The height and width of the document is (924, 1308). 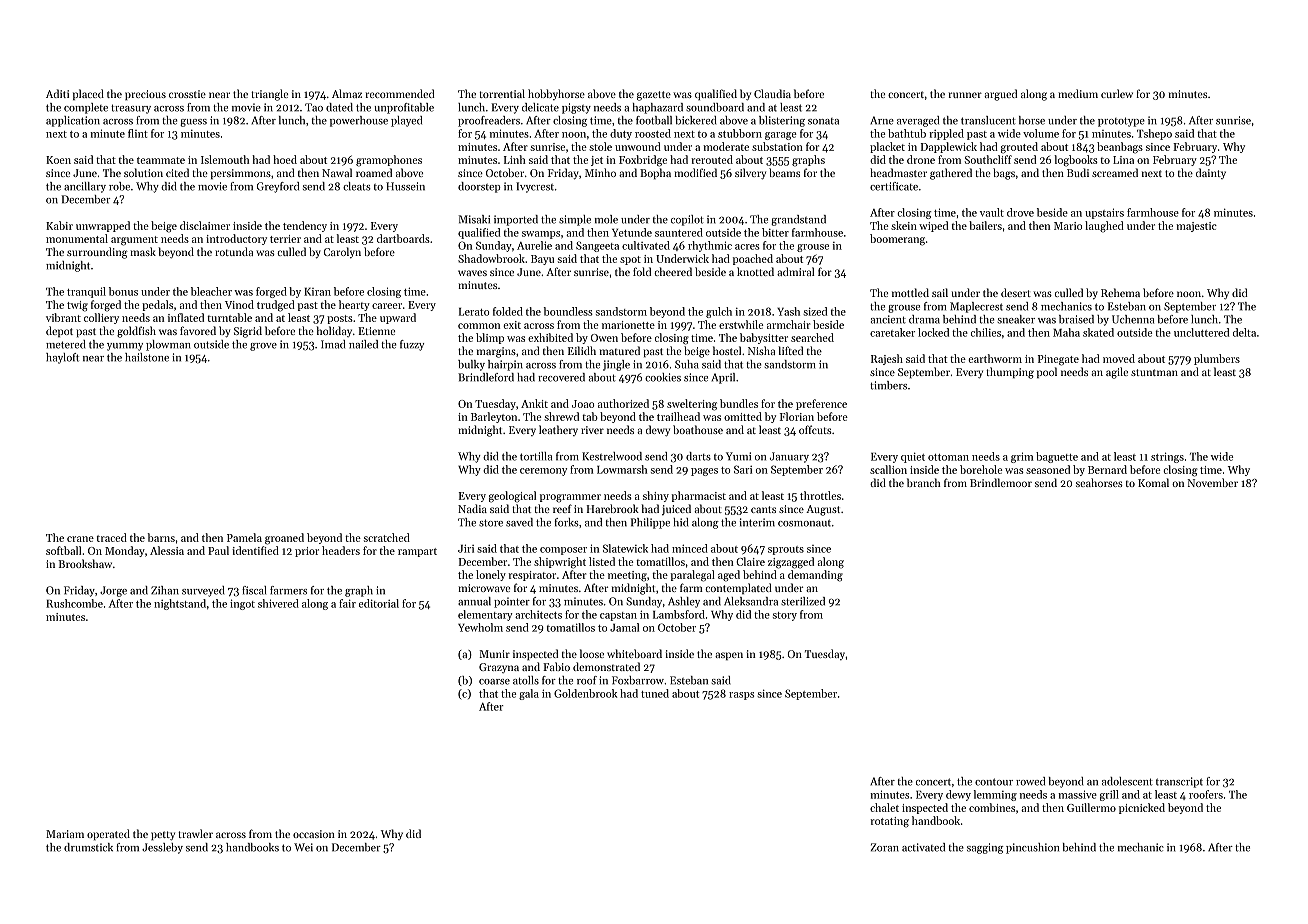 I want to click on application, so click(x=73, y=121).
